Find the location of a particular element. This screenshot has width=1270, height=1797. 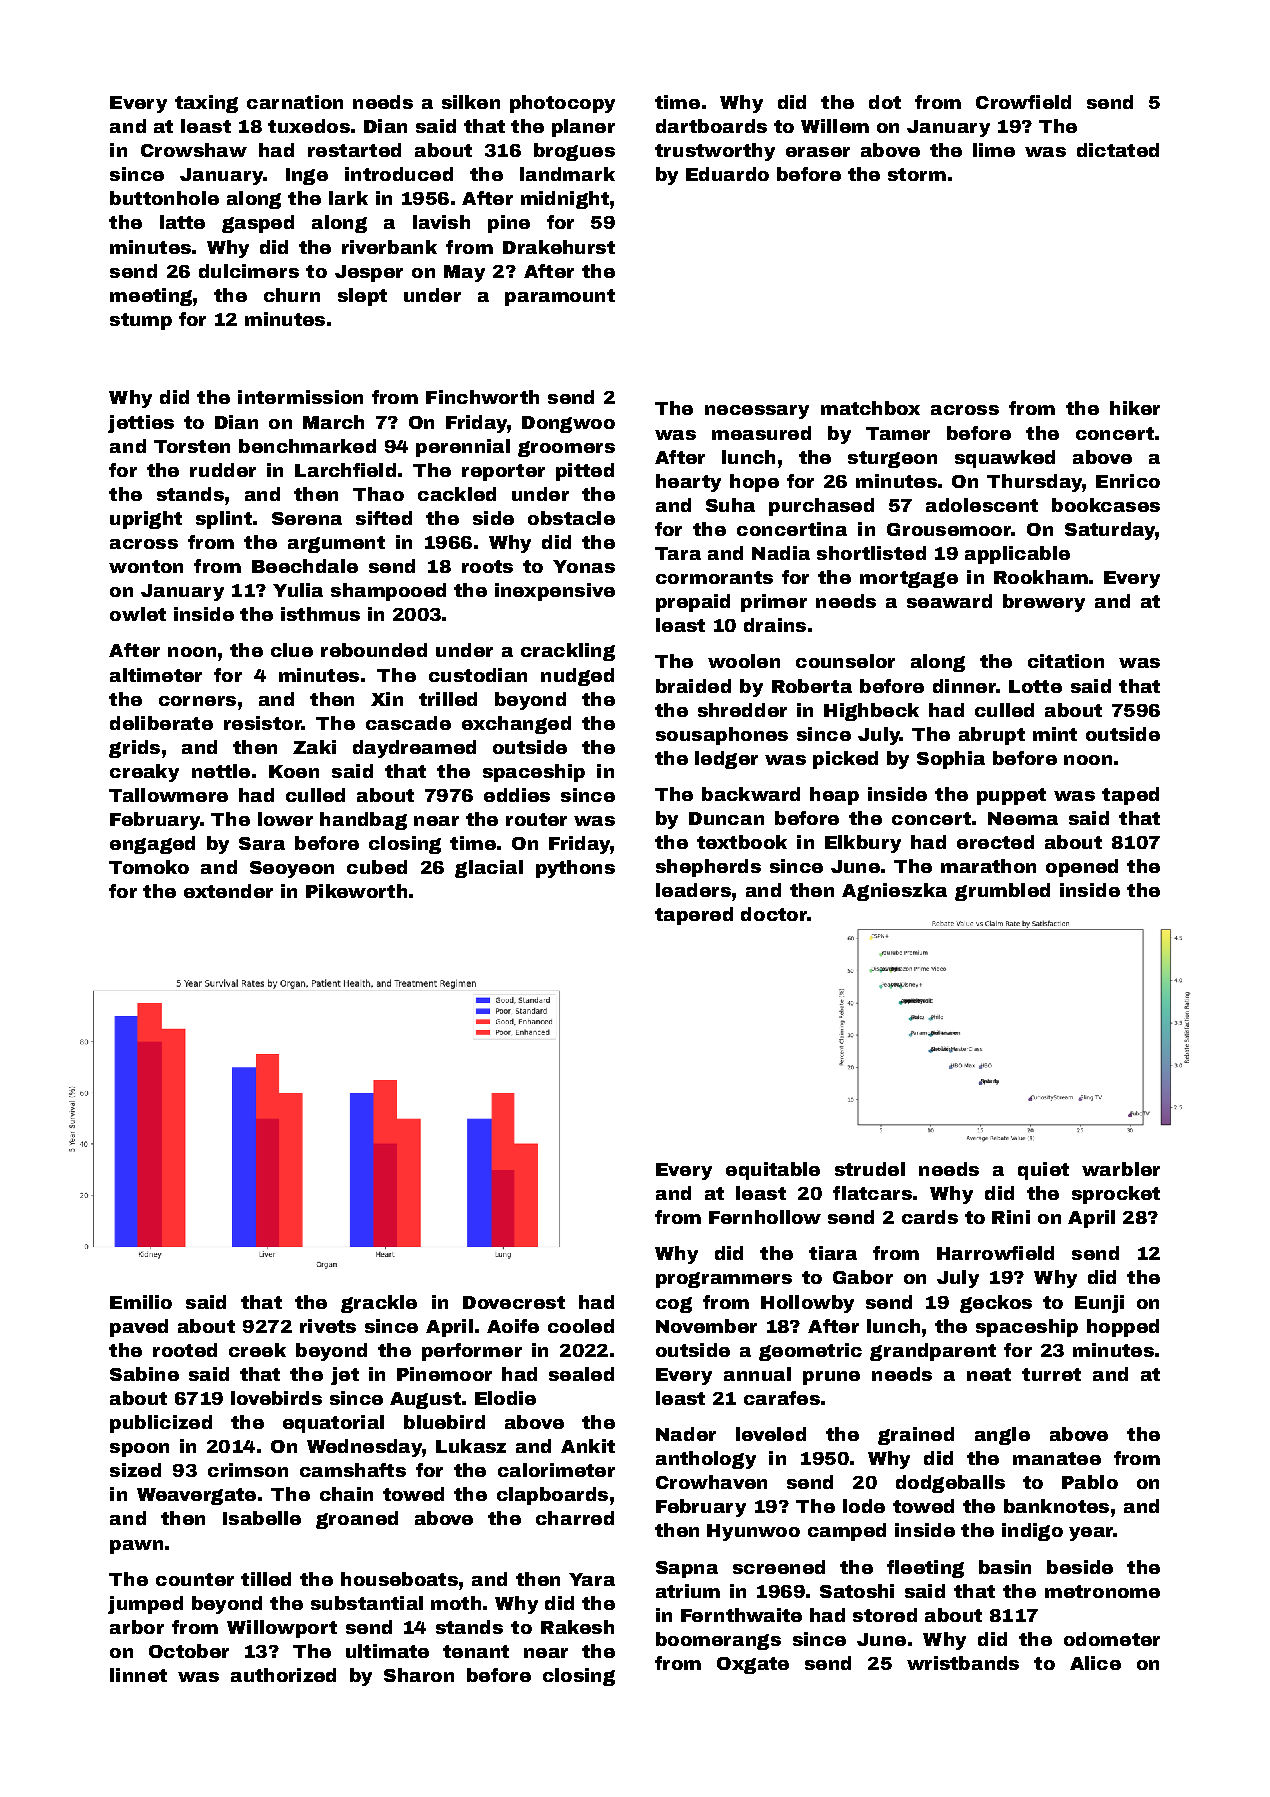

matchbox is located at coordinates (870, 408).
